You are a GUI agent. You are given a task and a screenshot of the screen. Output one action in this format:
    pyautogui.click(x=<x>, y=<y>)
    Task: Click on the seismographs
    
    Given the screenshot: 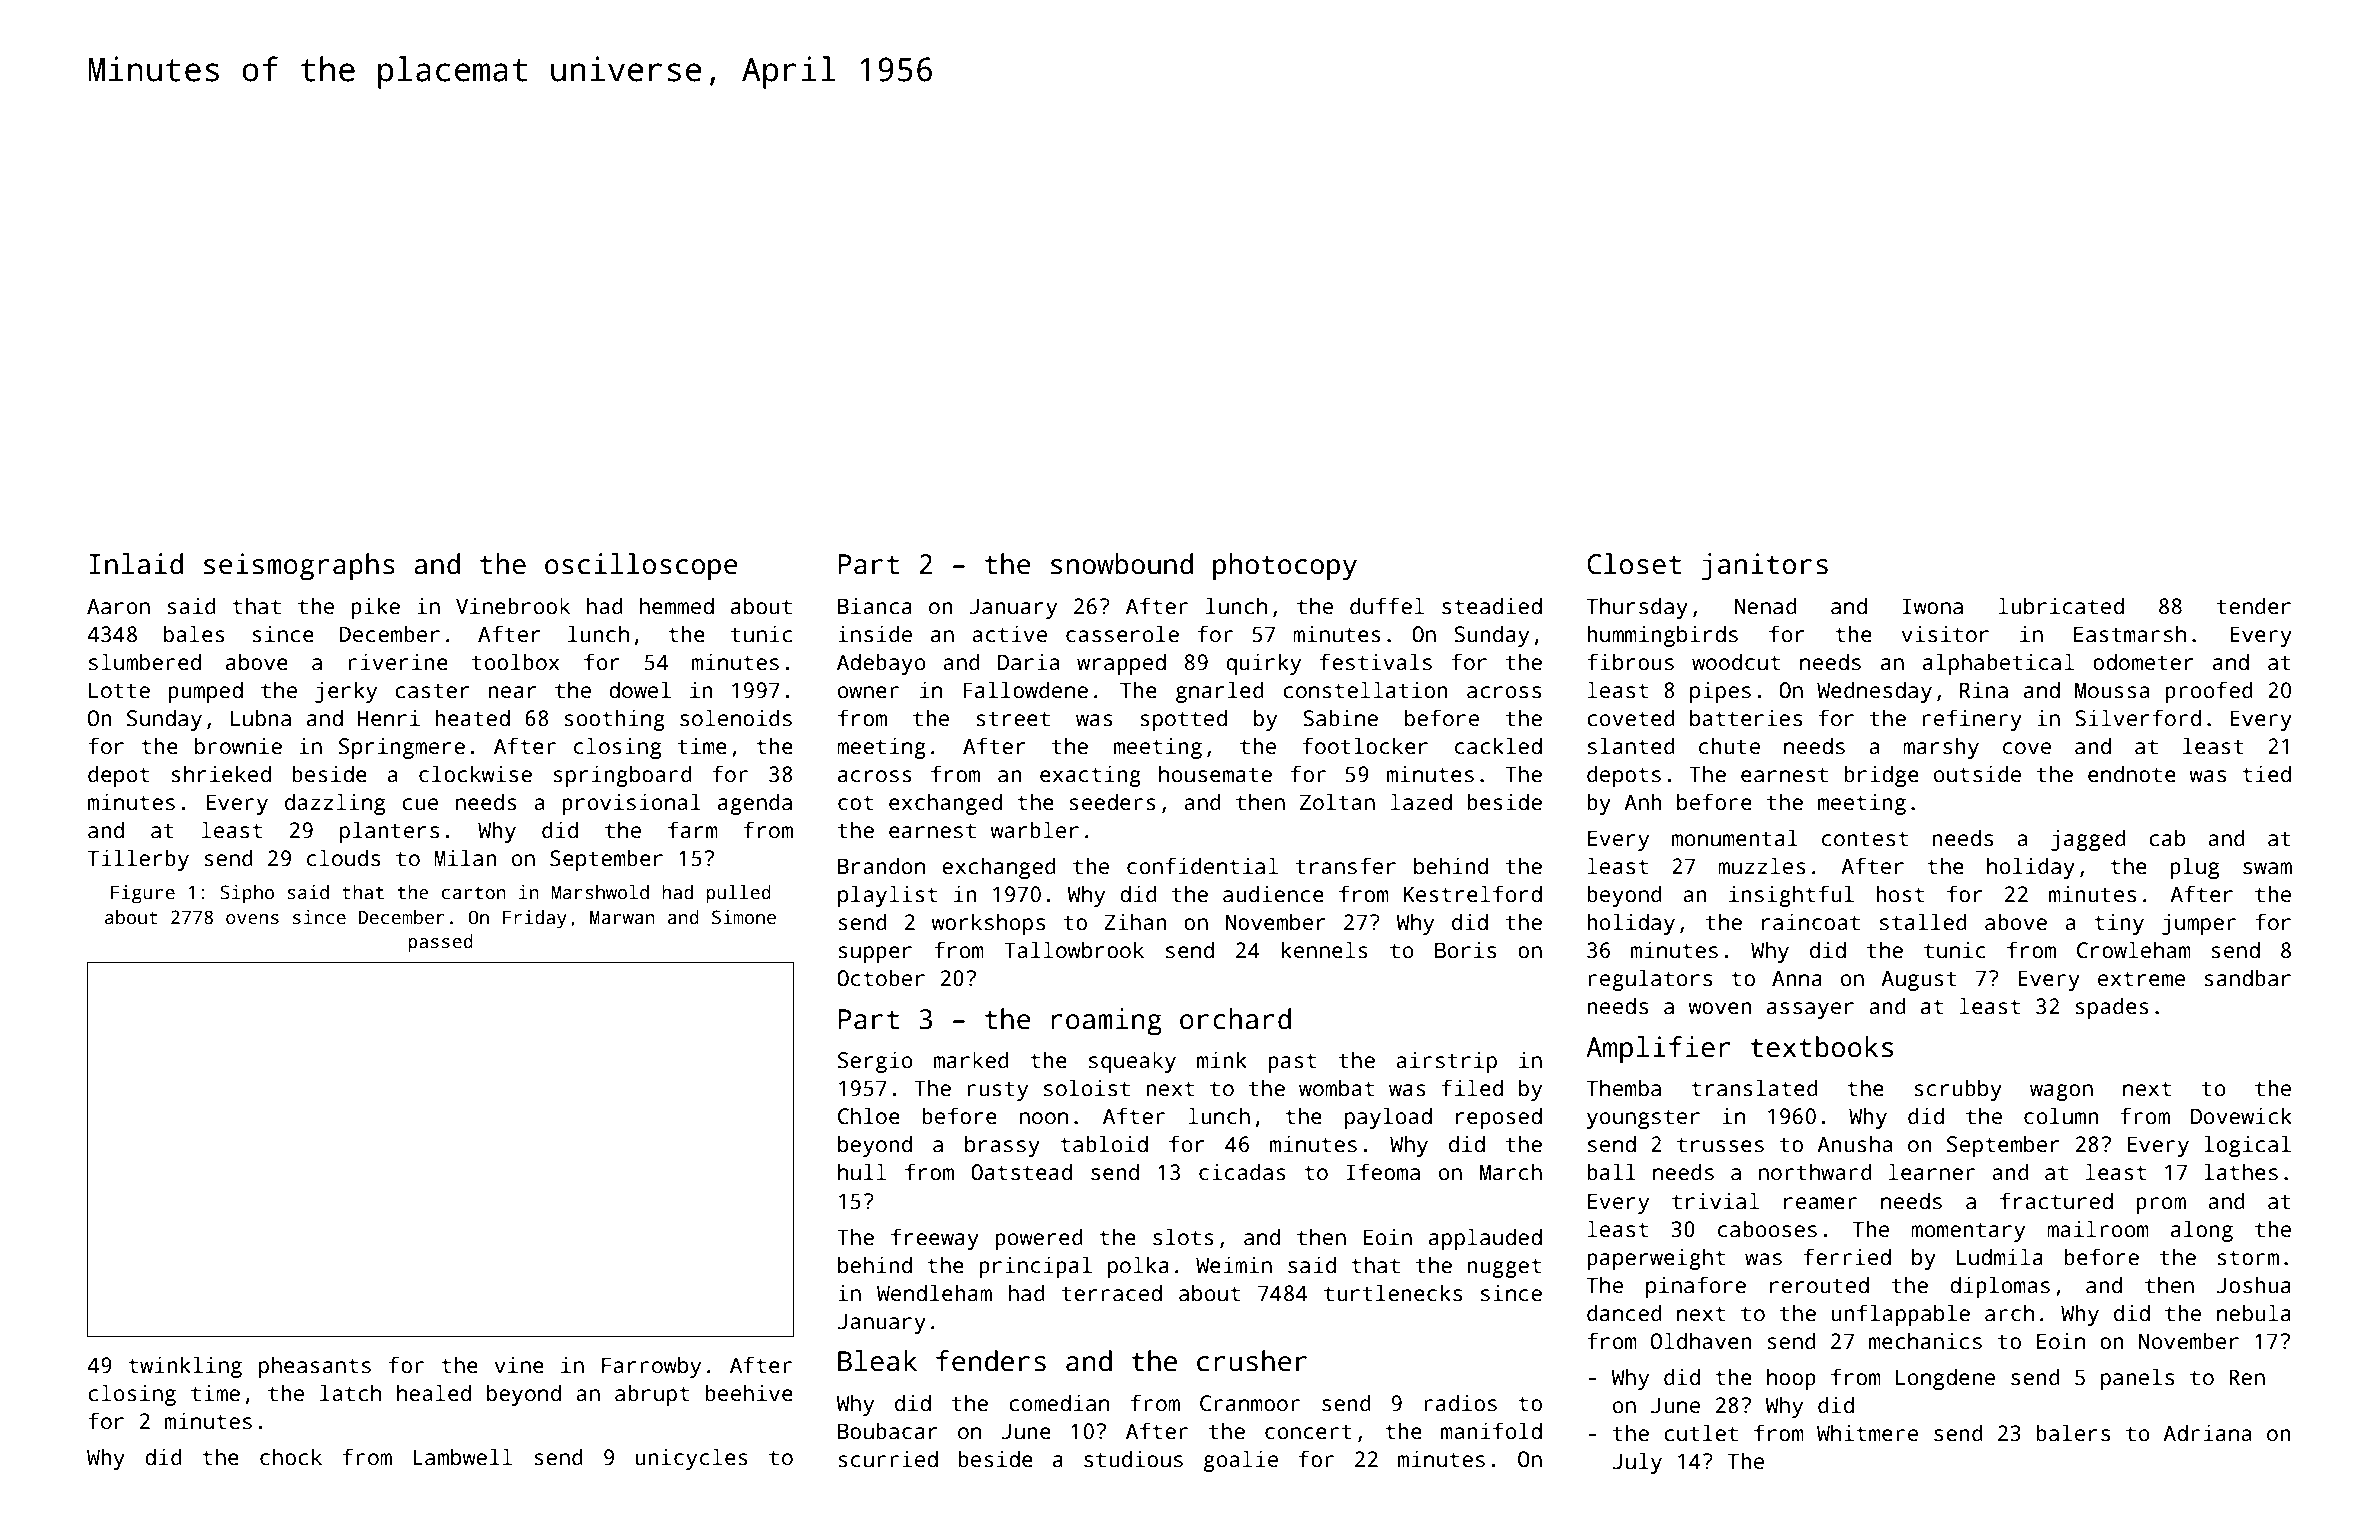 What is the action you would take?
    pyautogui.click(x=299, y=567)
